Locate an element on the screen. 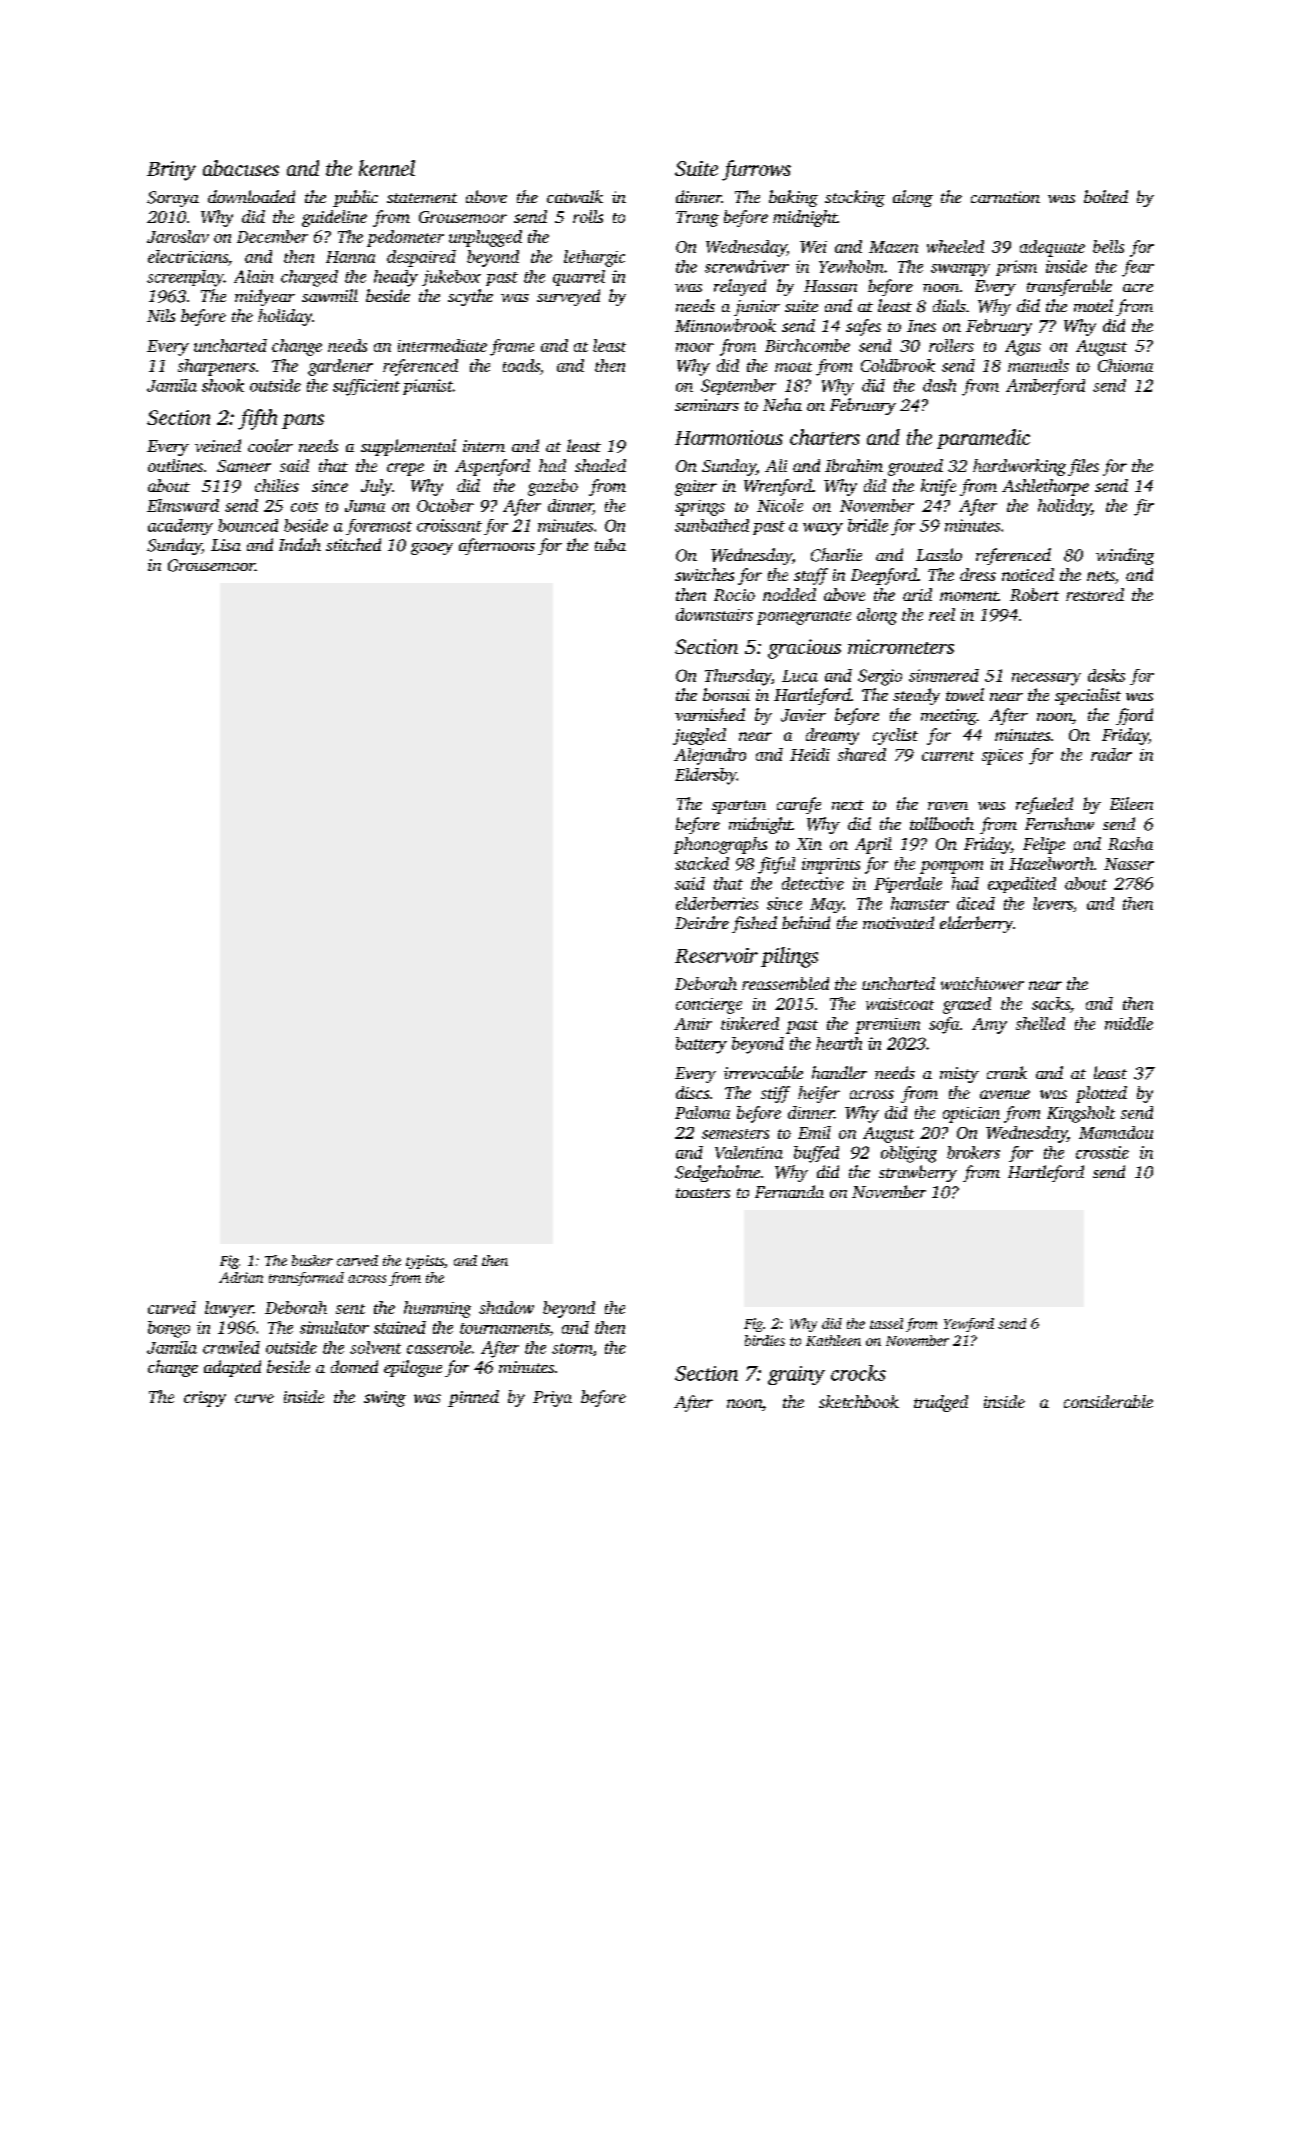  Deirdre is located at coordinates (702, 922).
